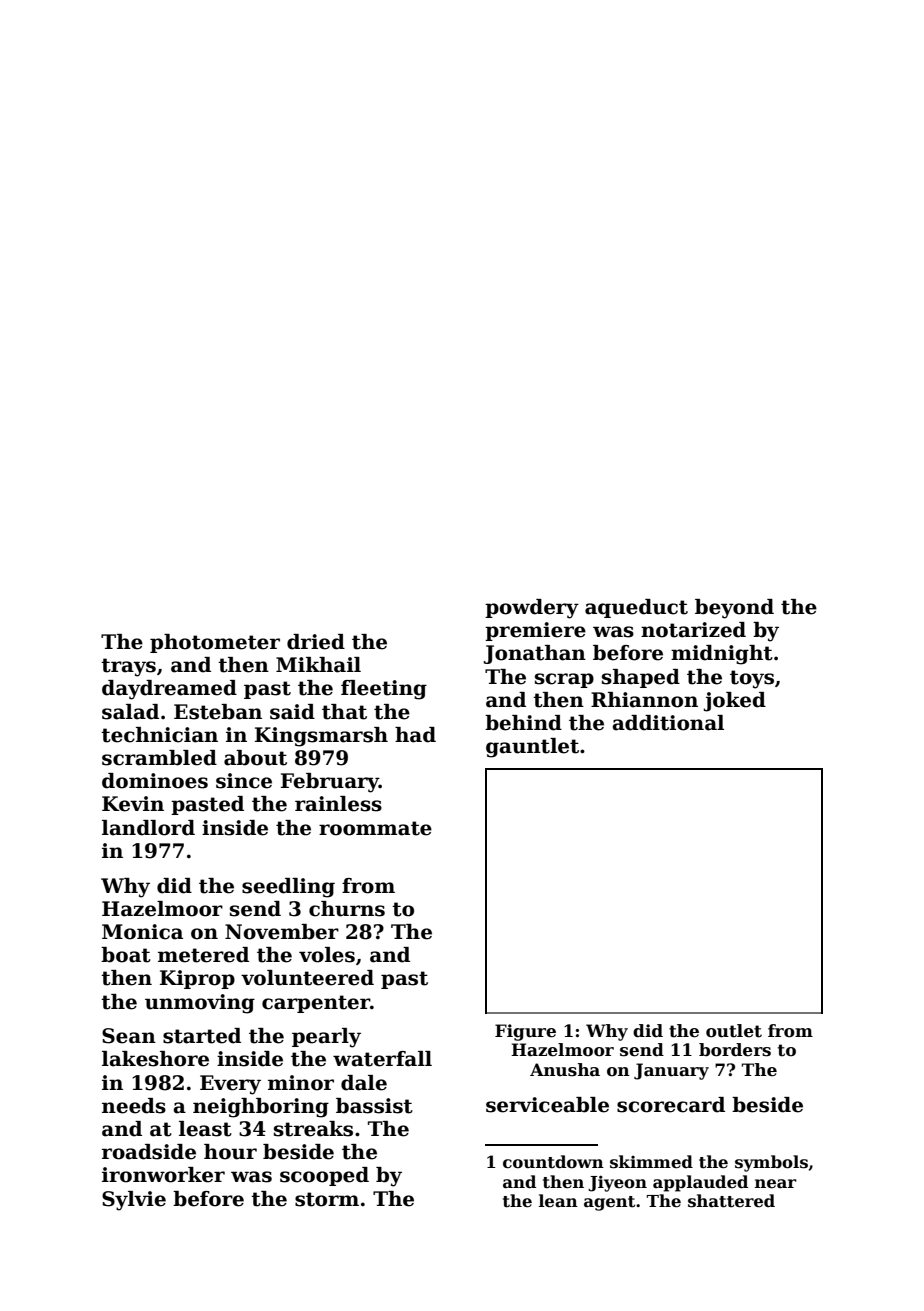 This screenshot has height=1311, width=924. Describe the element at coordinates (321, 737) in the screenshot. I see `Kingsmarsh` at that location.
